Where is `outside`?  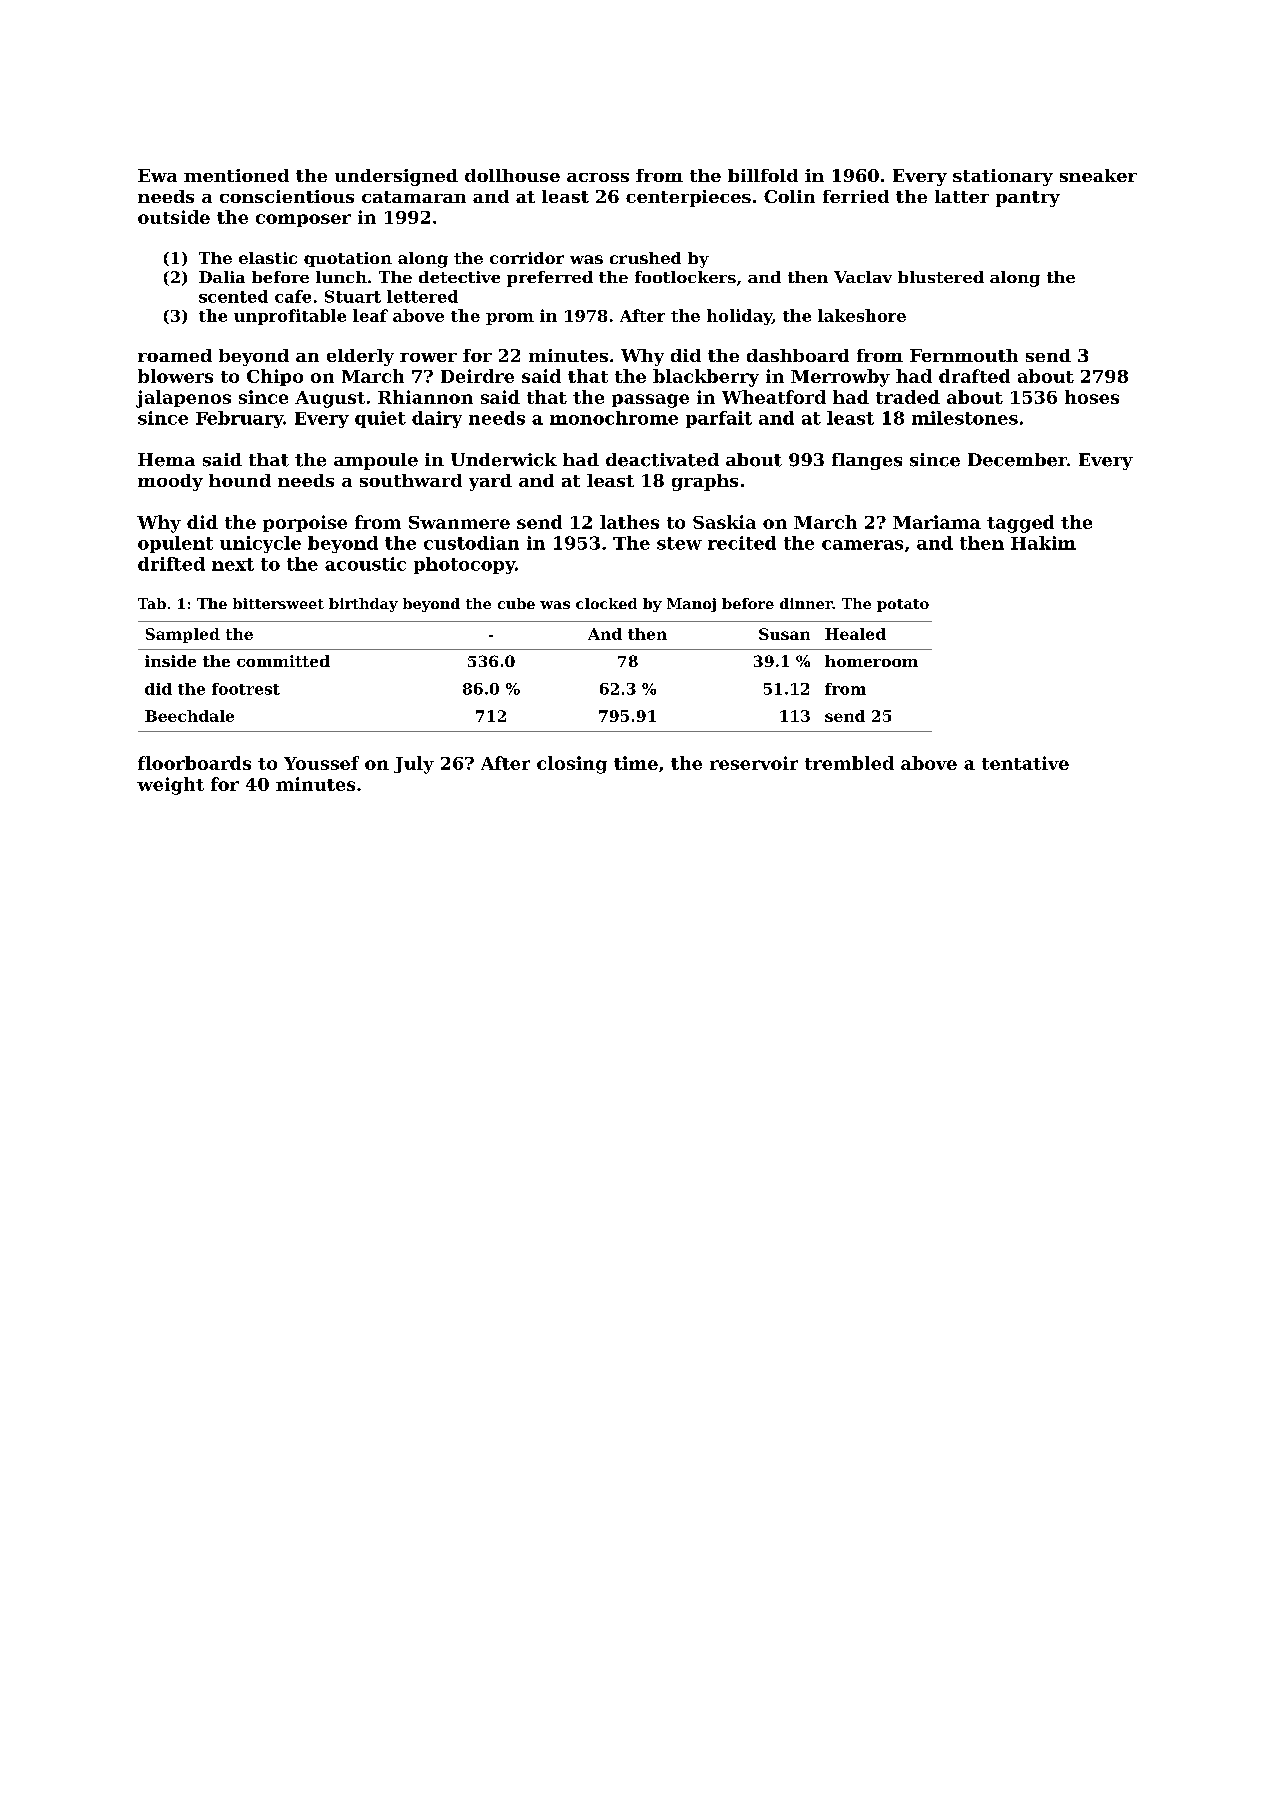 outside is located at coordinates (174, 217).
